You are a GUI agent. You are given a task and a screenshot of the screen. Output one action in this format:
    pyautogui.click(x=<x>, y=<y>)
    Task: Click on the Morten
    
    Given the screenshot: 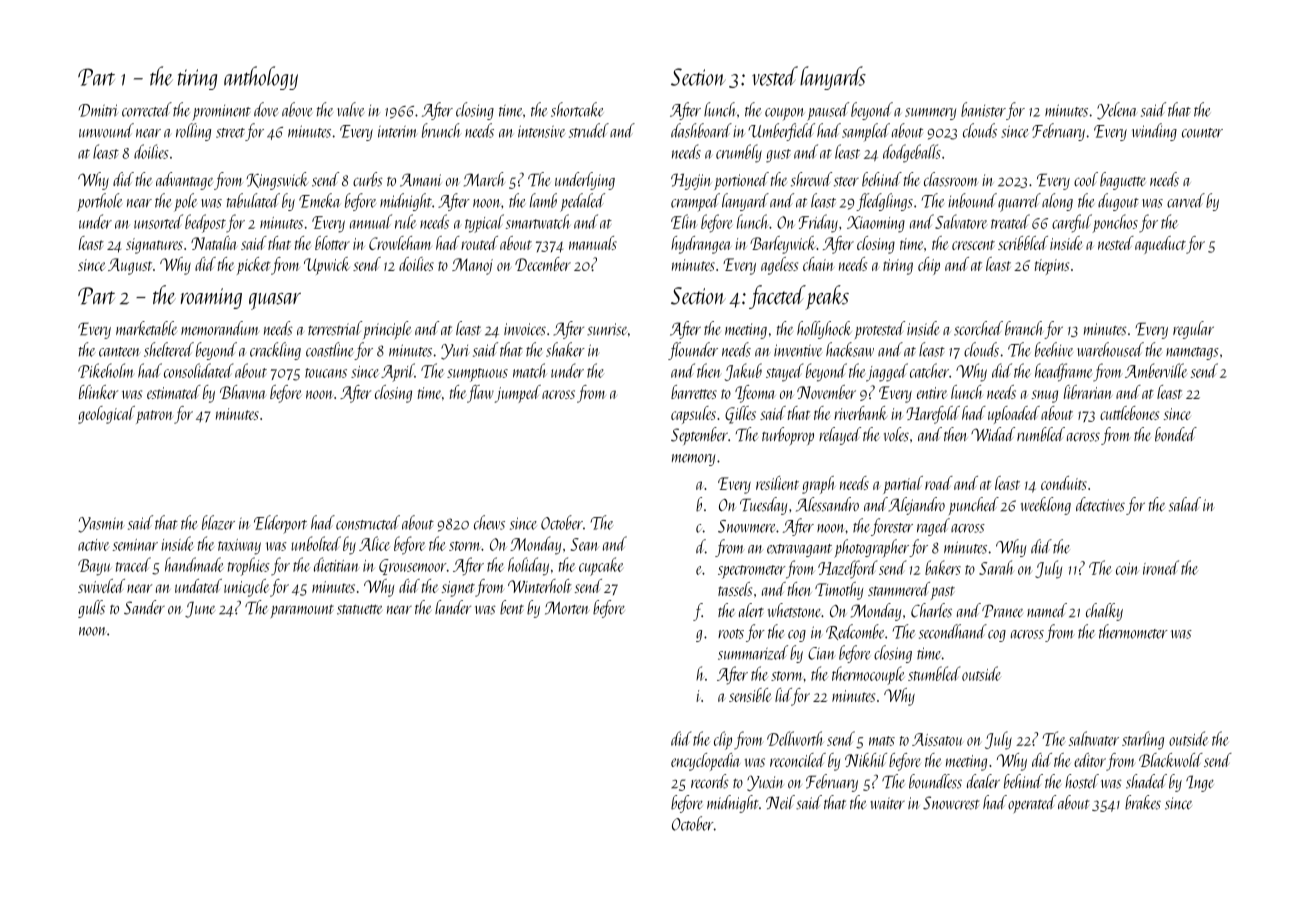 What is the action you would take?
    pyautogui.click(x=567, y=608)
